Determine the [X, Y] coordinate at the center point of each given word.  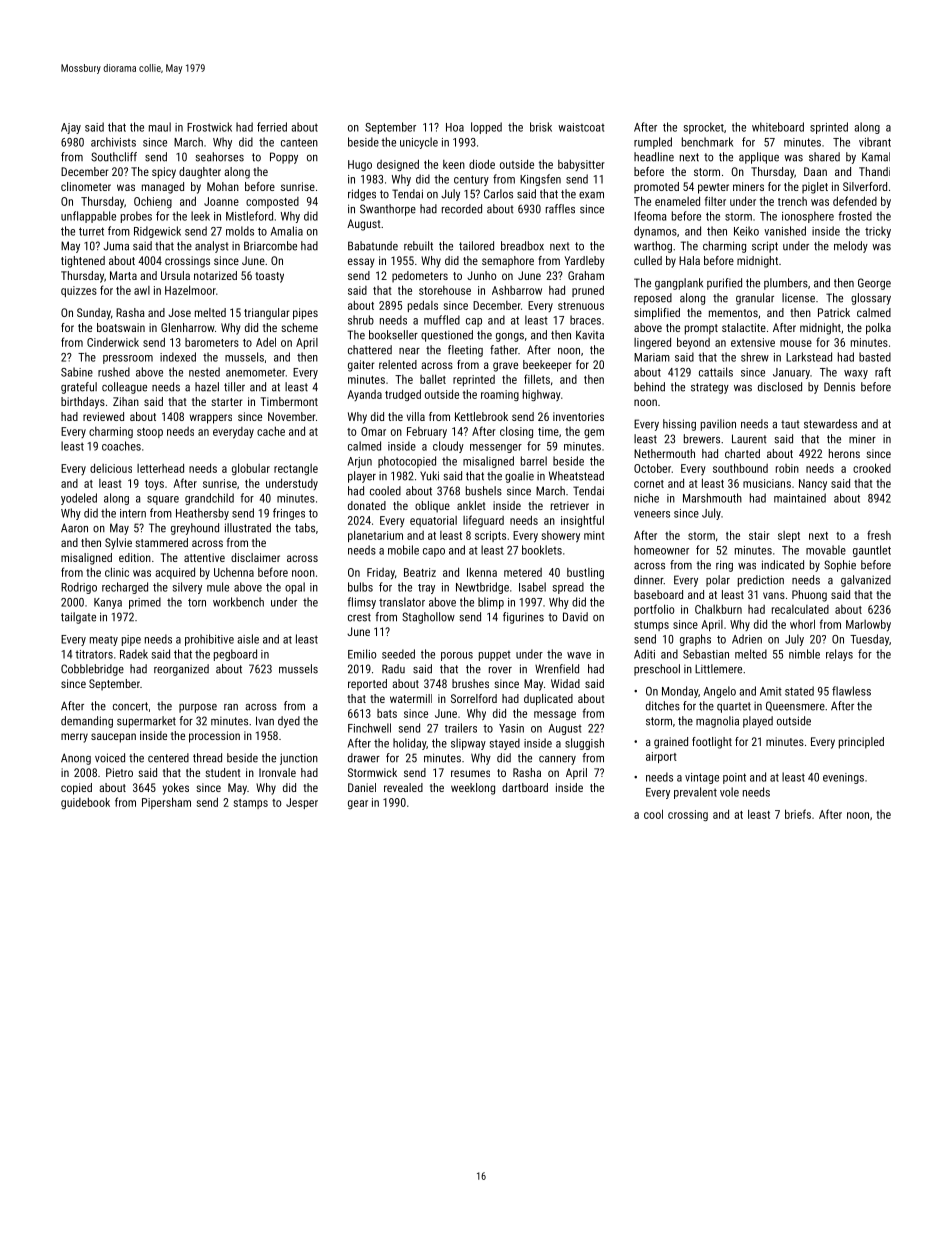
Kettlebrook [481, 416]
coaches [121, 446]
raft [883, 372]
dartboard [525, 787]
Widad [565, 683]
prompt [701, 329]
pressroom [128, 359]
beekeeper [547, 366]
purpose [198, 708]
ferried [272, 127]
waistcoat [581, 127]
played [758, 722]
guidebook [85, 803]
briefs [798, 814]
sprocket [704, 128]
